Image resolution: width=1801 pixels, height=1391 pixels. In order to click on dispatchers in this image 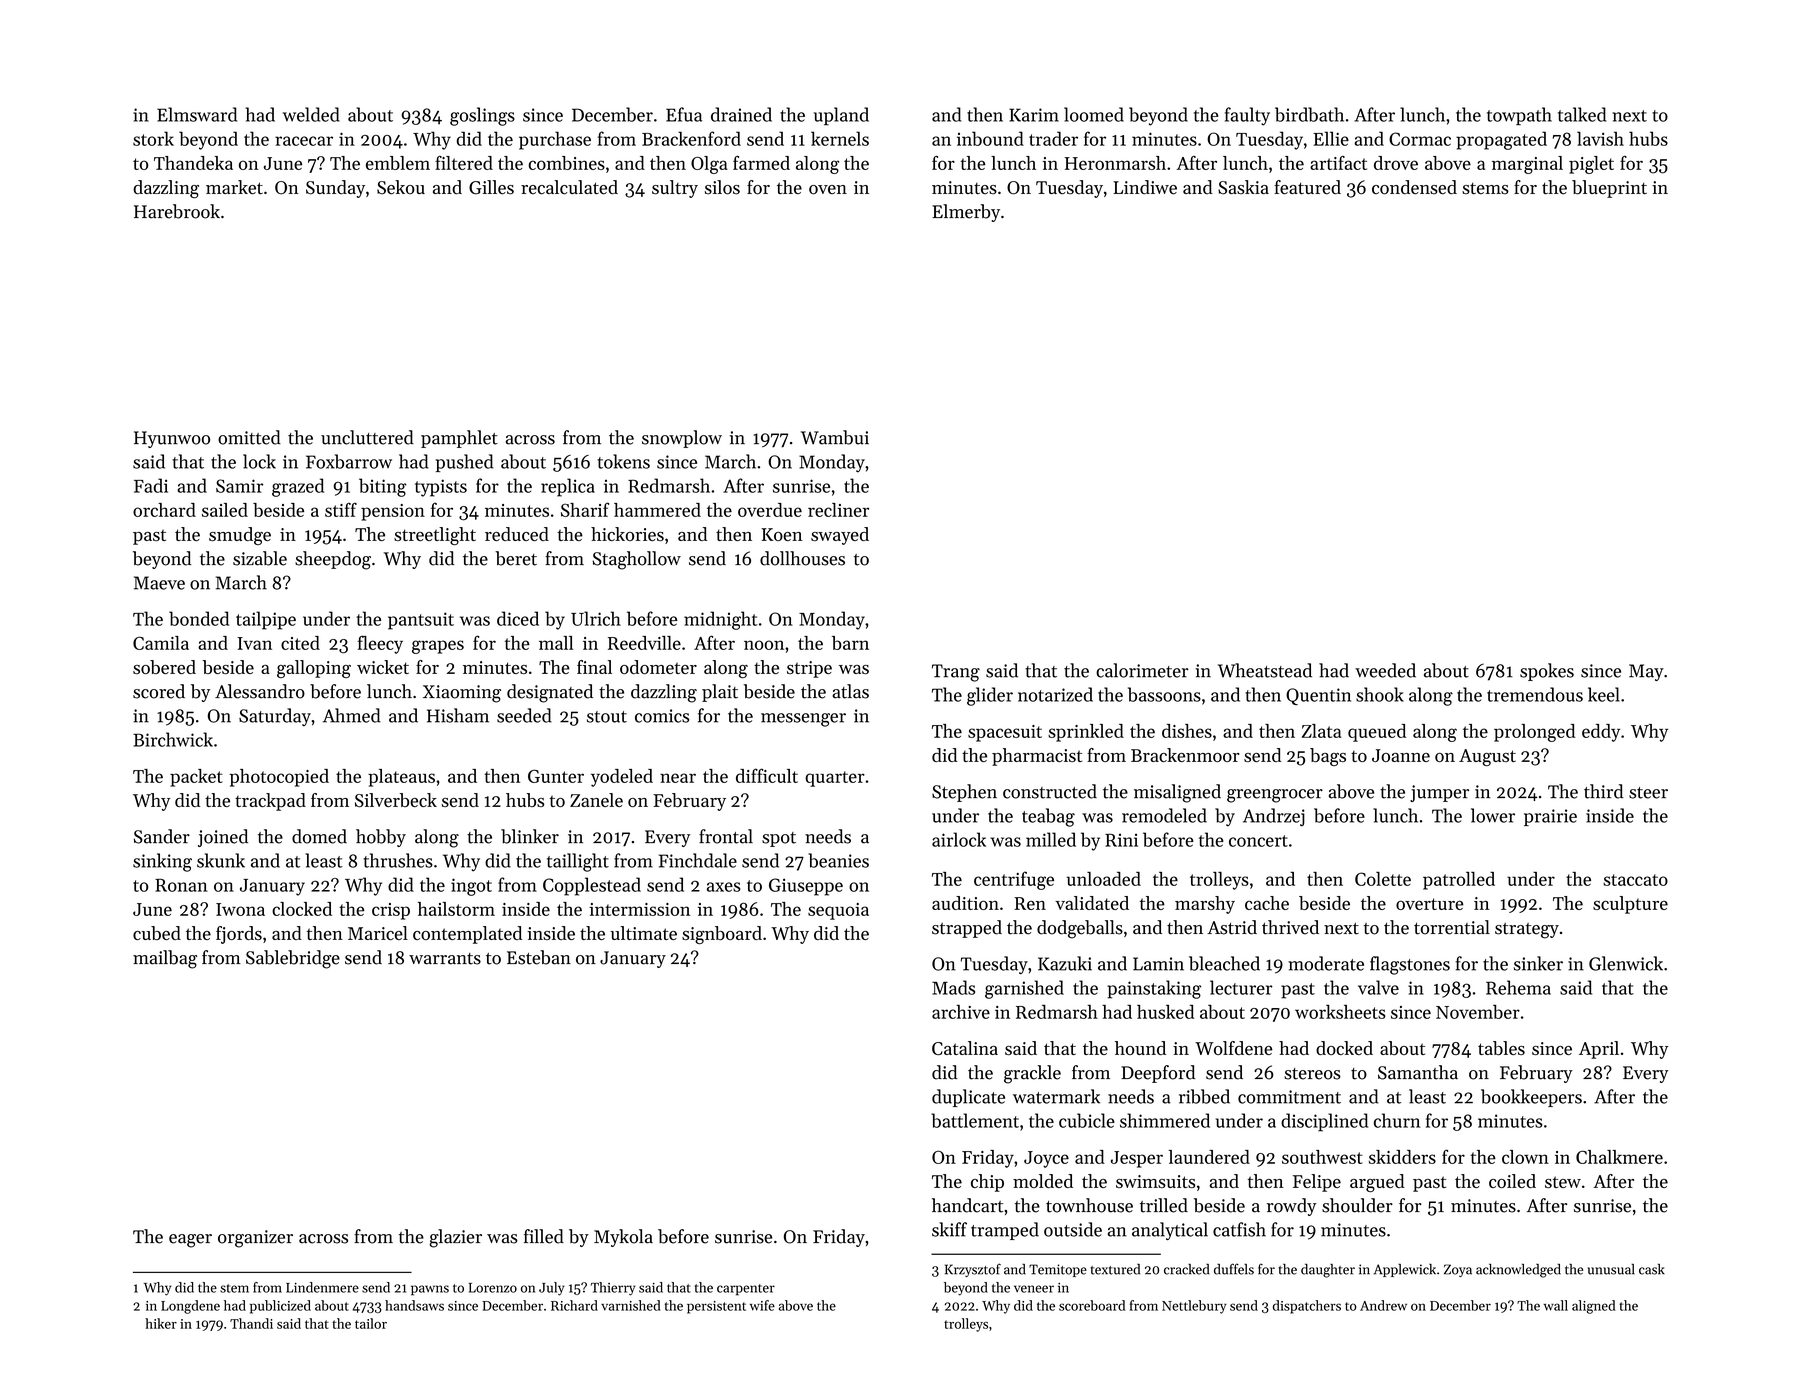, I will do `click(1307, 1307)`.
